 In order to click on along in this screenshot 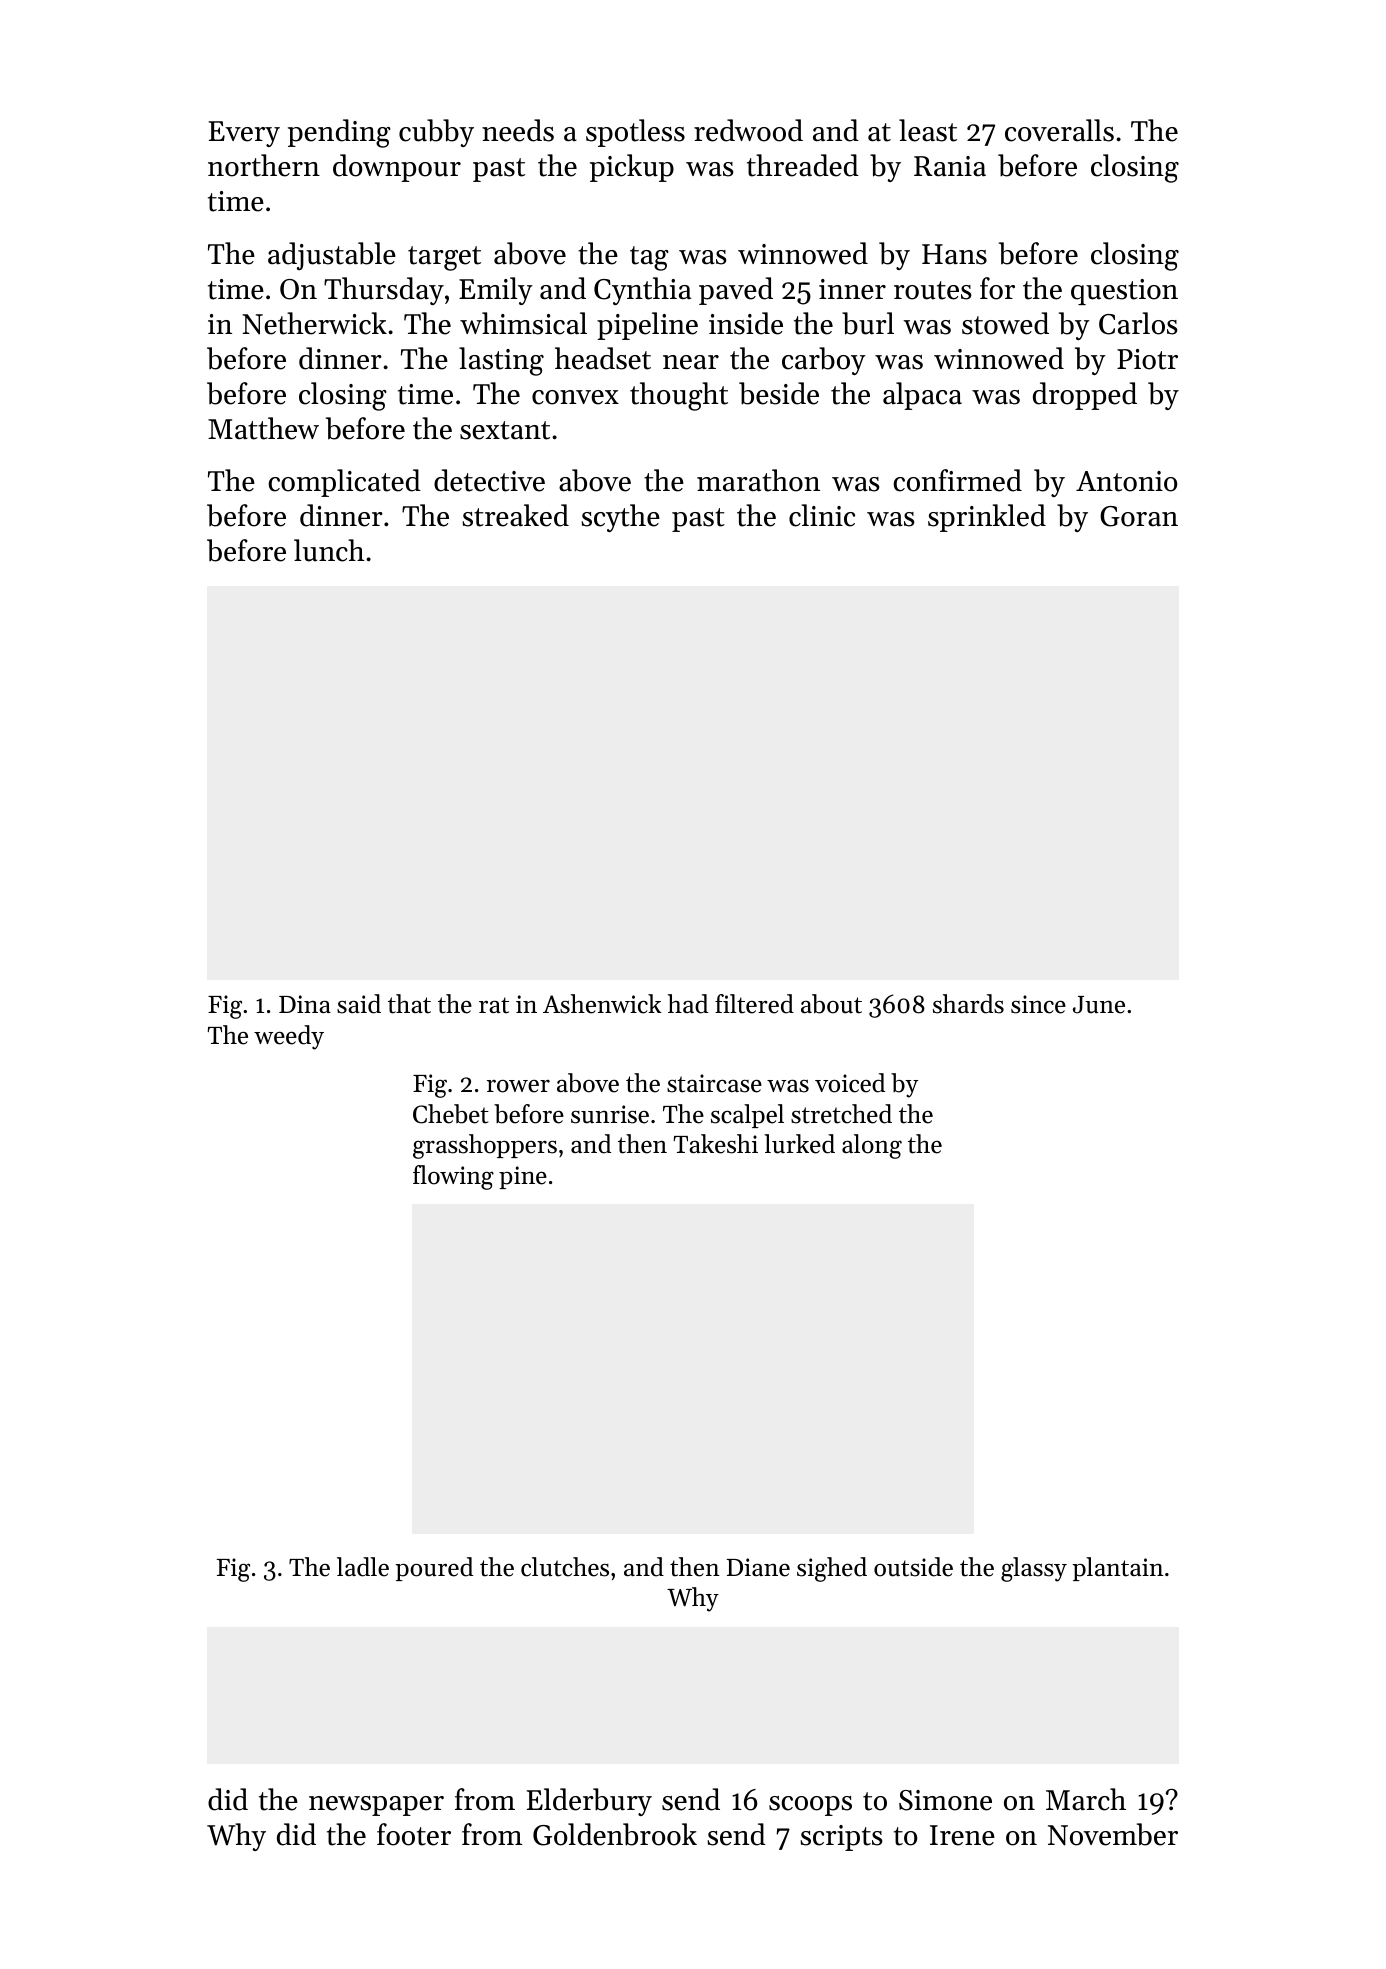, I will do `click(872, 1146)`.
